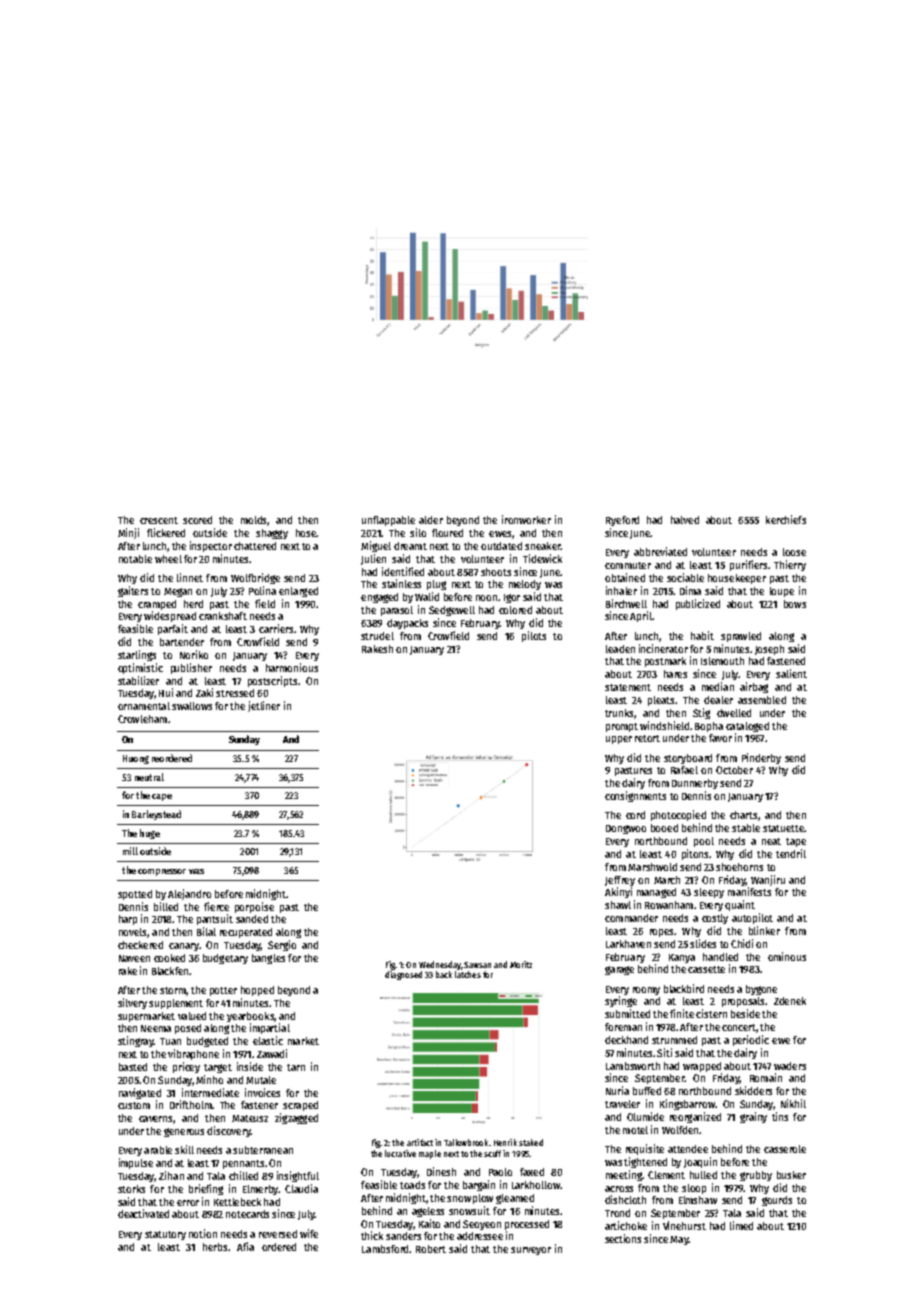  What do you see at coordinates (746, 828) in the screenshot?
I see `stable` at bounding box center [746, 828].
